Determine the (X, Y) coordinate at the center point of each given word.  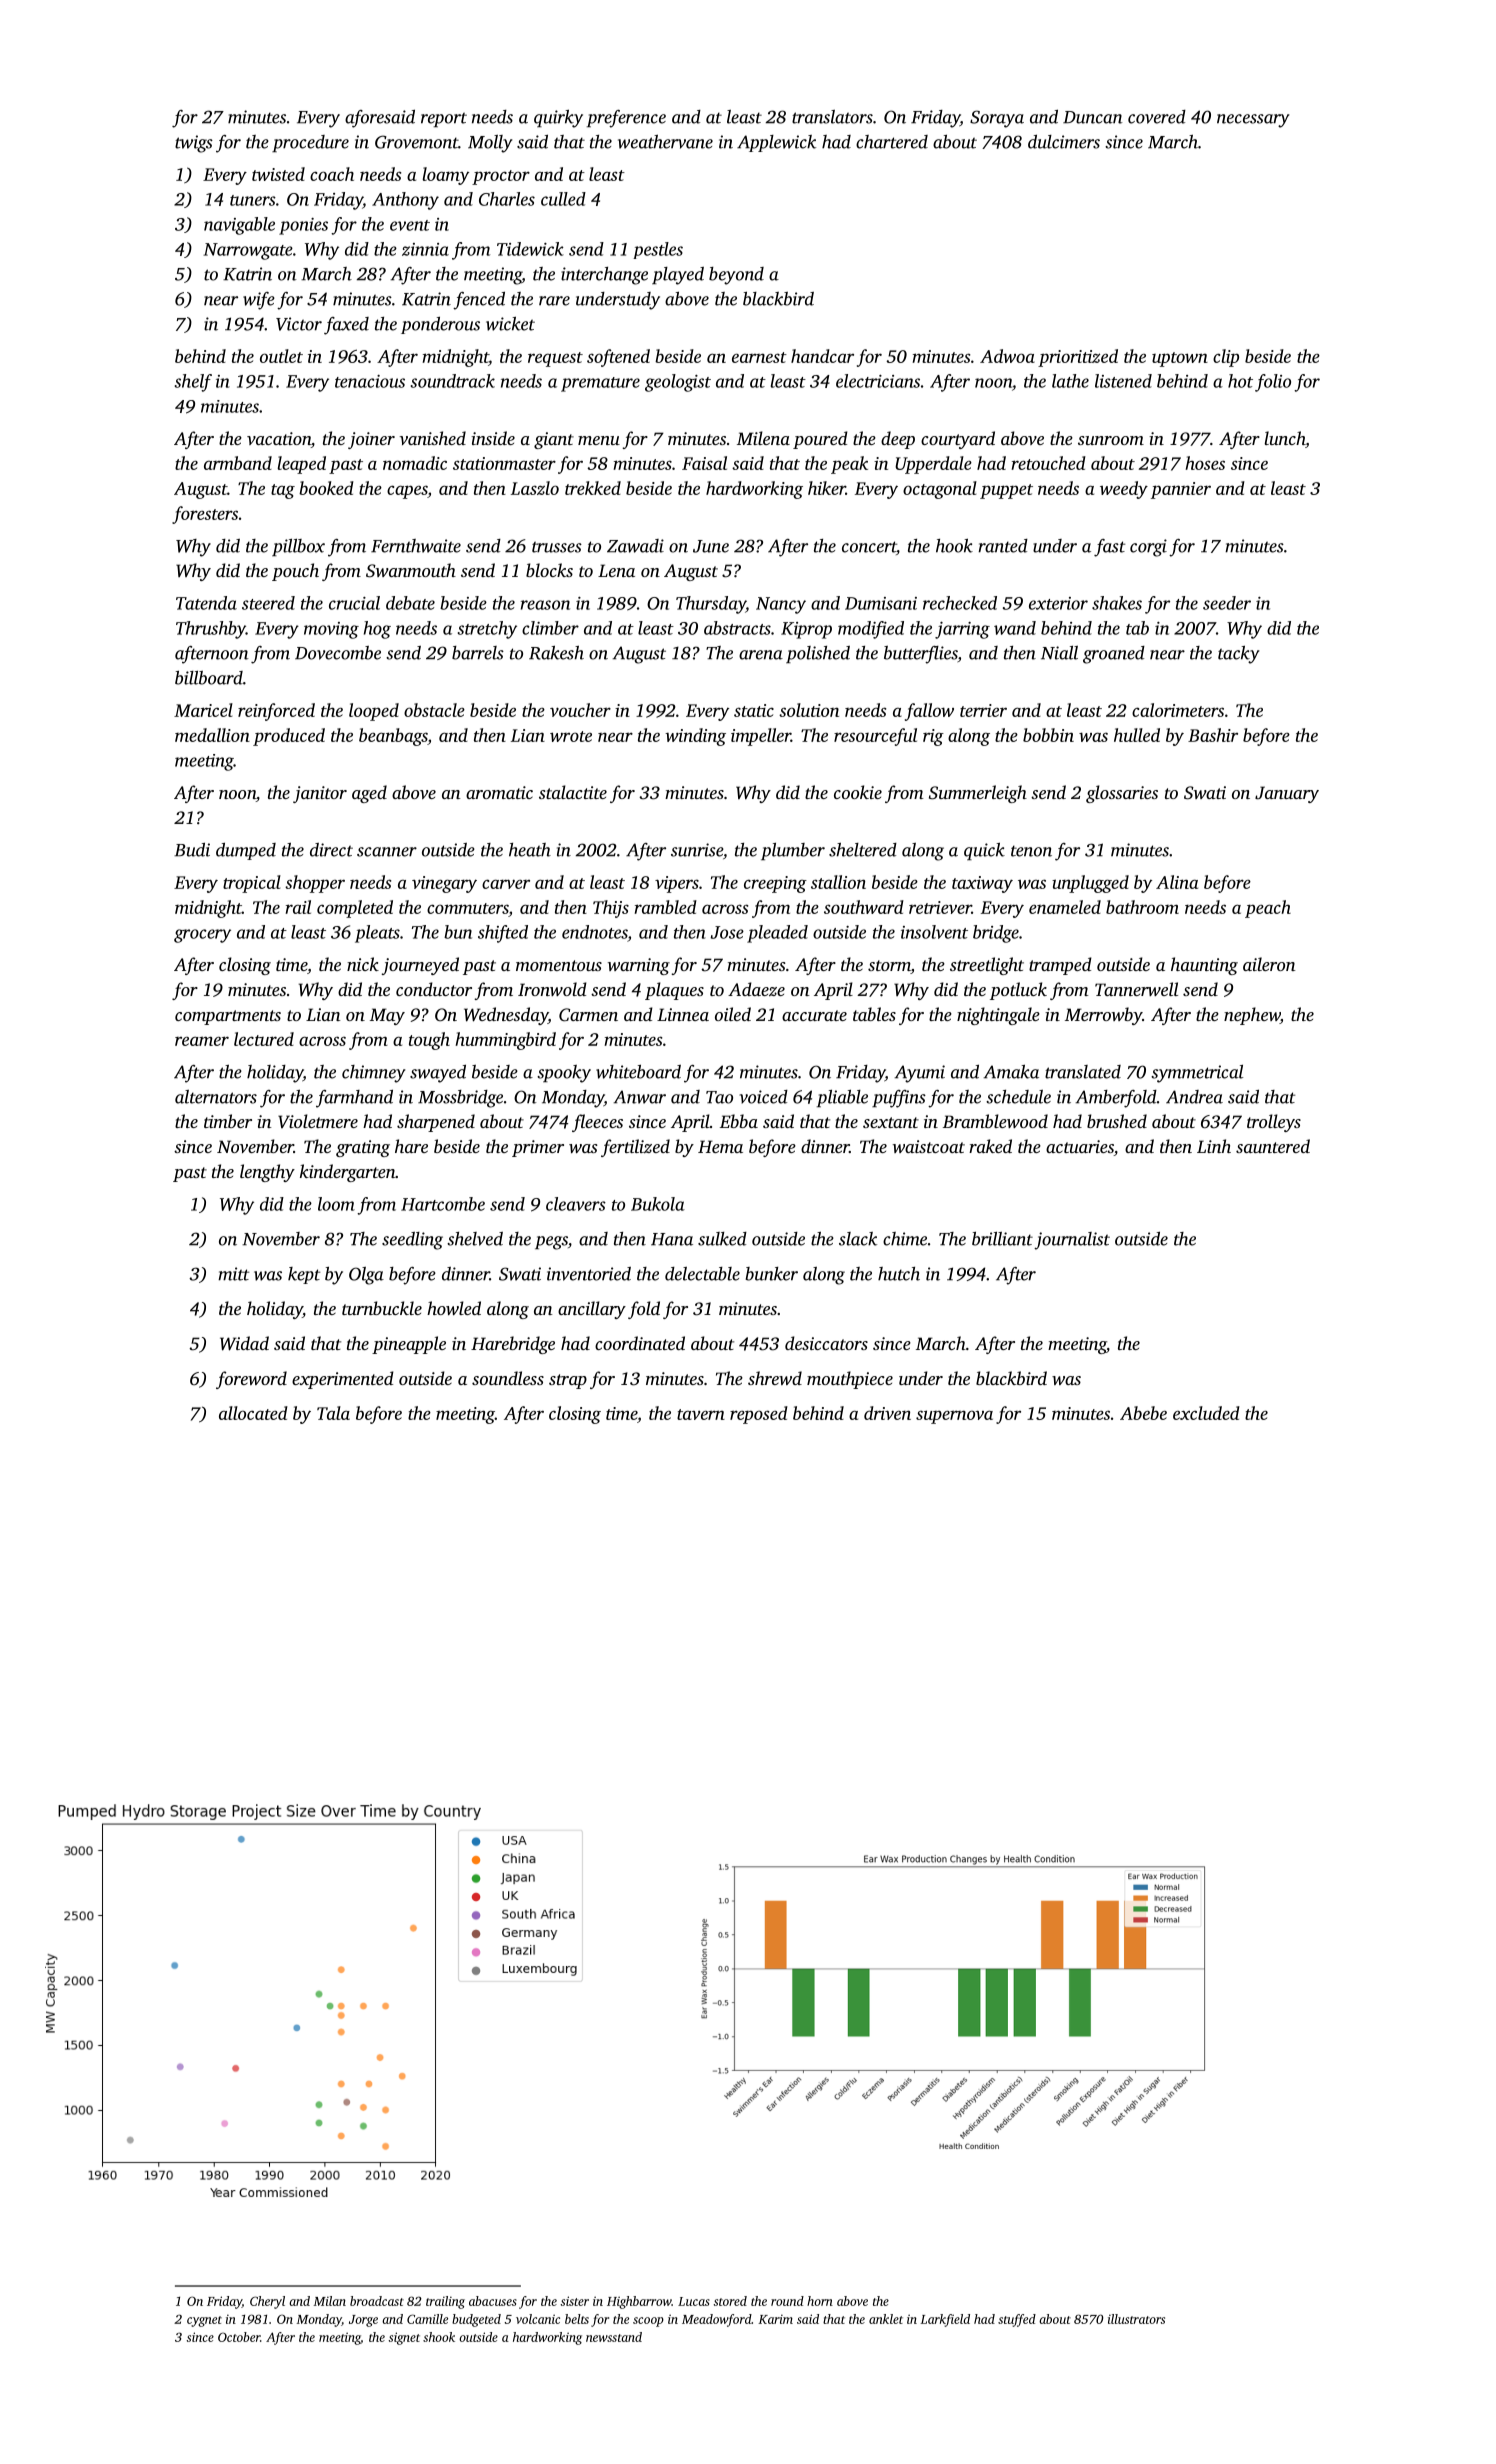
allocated (253, 1413)
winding (695, 737)
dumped (246, 851)
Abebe (1143, 1413)
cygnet (204, 2321)
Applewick (776, 143)
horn (820, 2301)
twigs (194, 144)
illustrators (1136, 2319)
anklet (886, 2319)
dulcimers (1064, 142)
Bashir (1213, 735)
